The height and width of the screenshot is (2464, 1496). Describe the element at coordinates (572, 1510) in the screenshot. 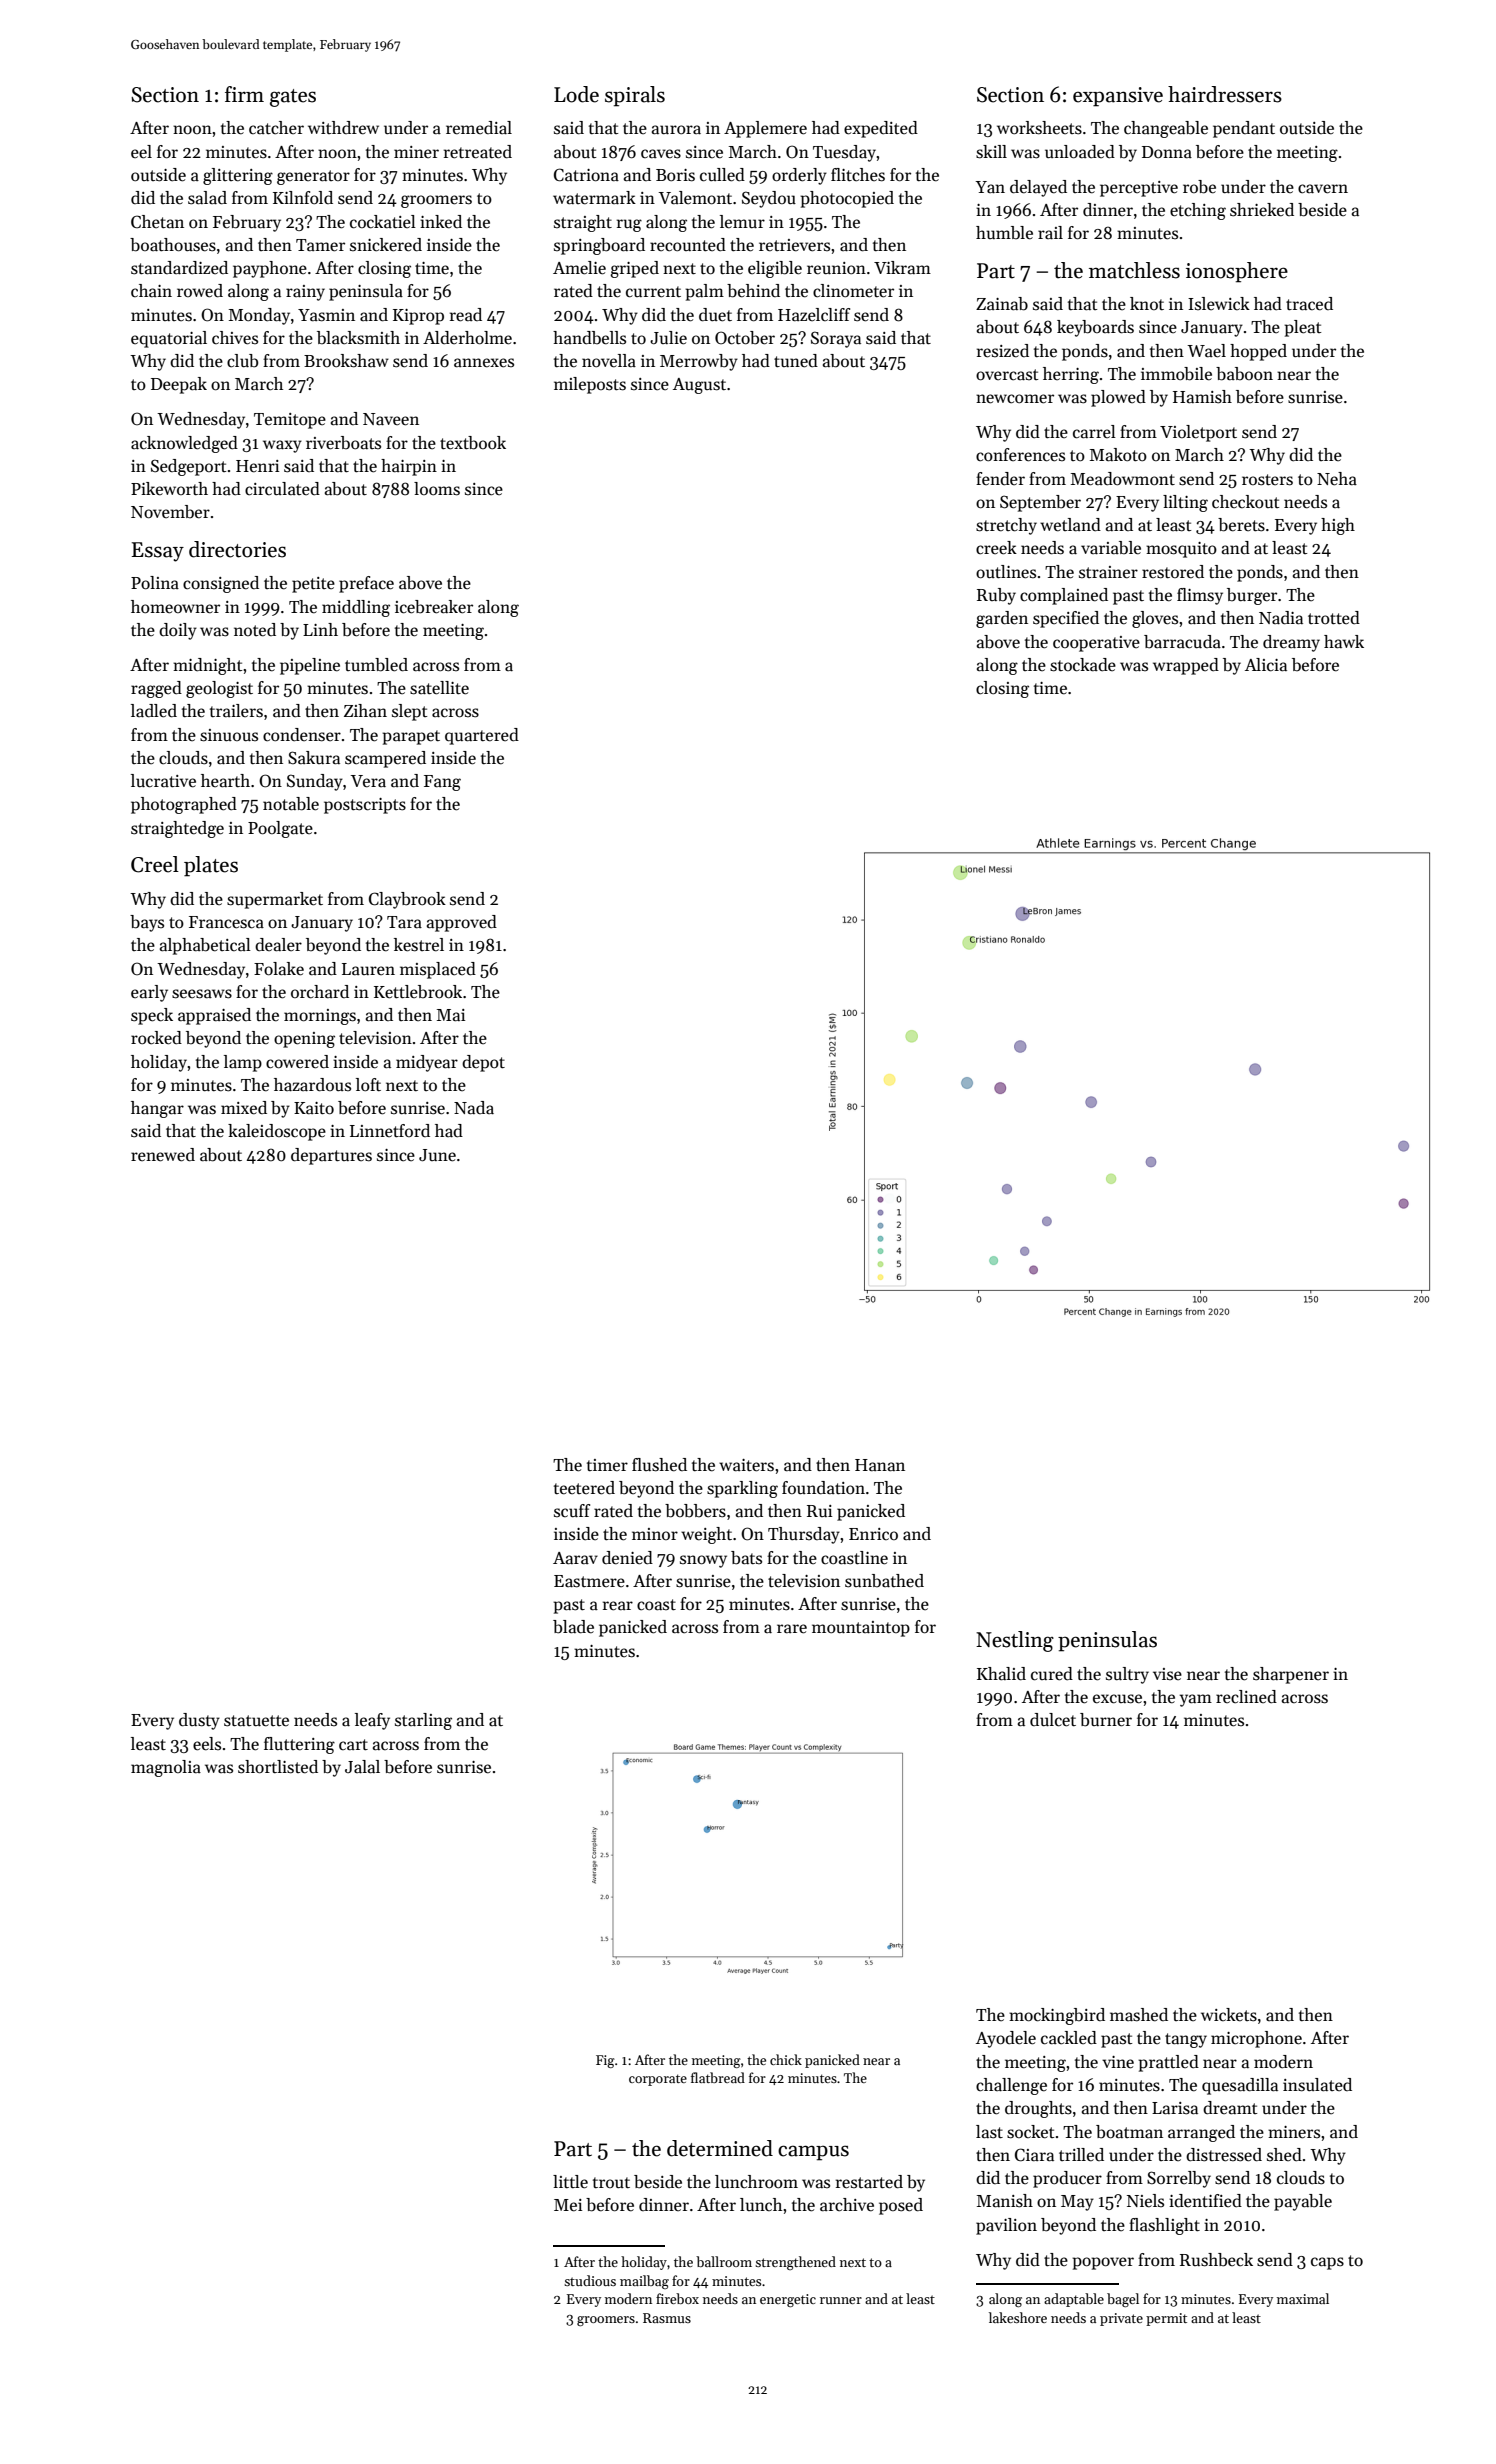

I see `scuff` at that location.
